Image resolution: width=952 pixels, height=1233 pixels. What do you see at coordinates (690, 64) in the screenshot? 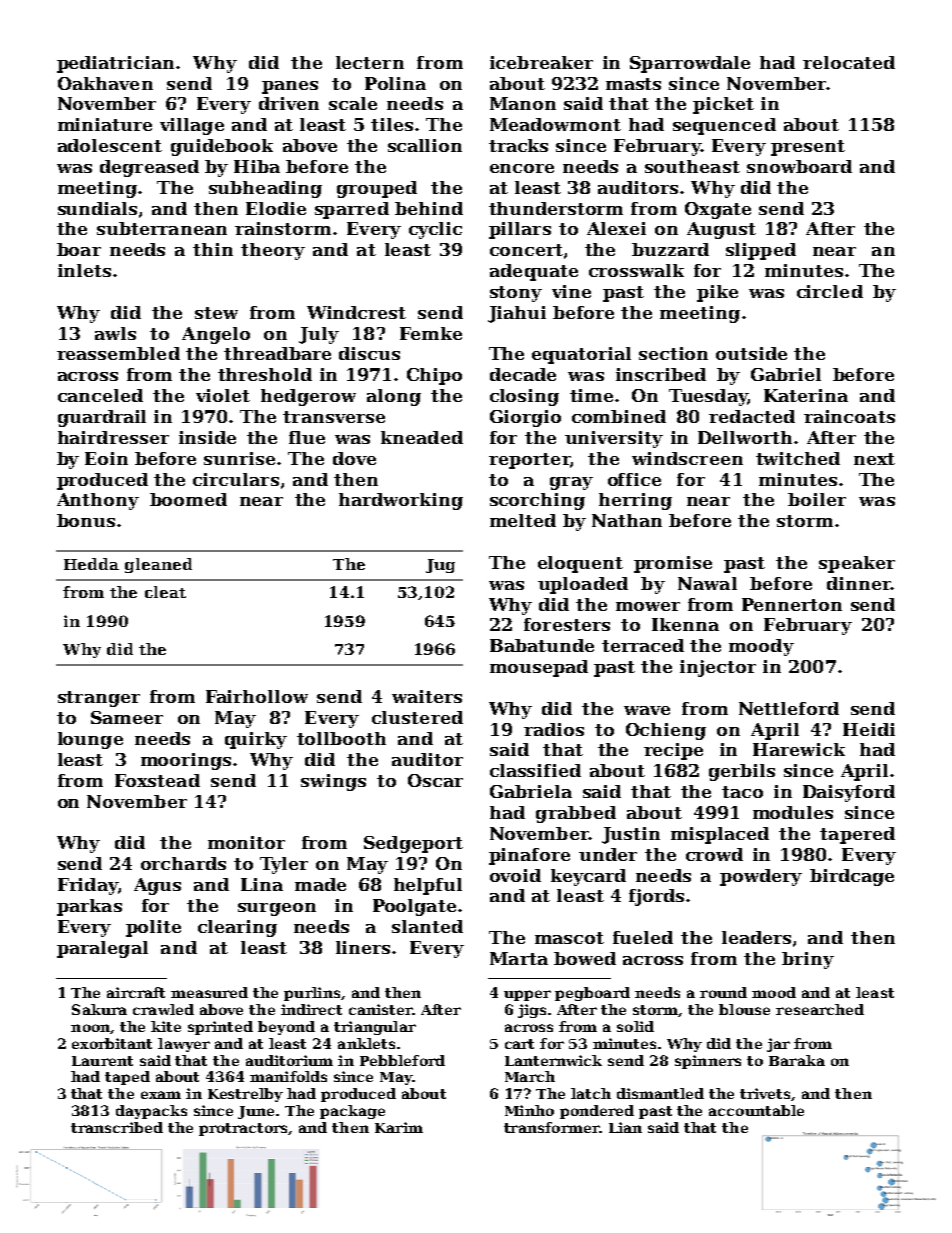
I see `Sparrowdale` at bounding box center [690, 64].
